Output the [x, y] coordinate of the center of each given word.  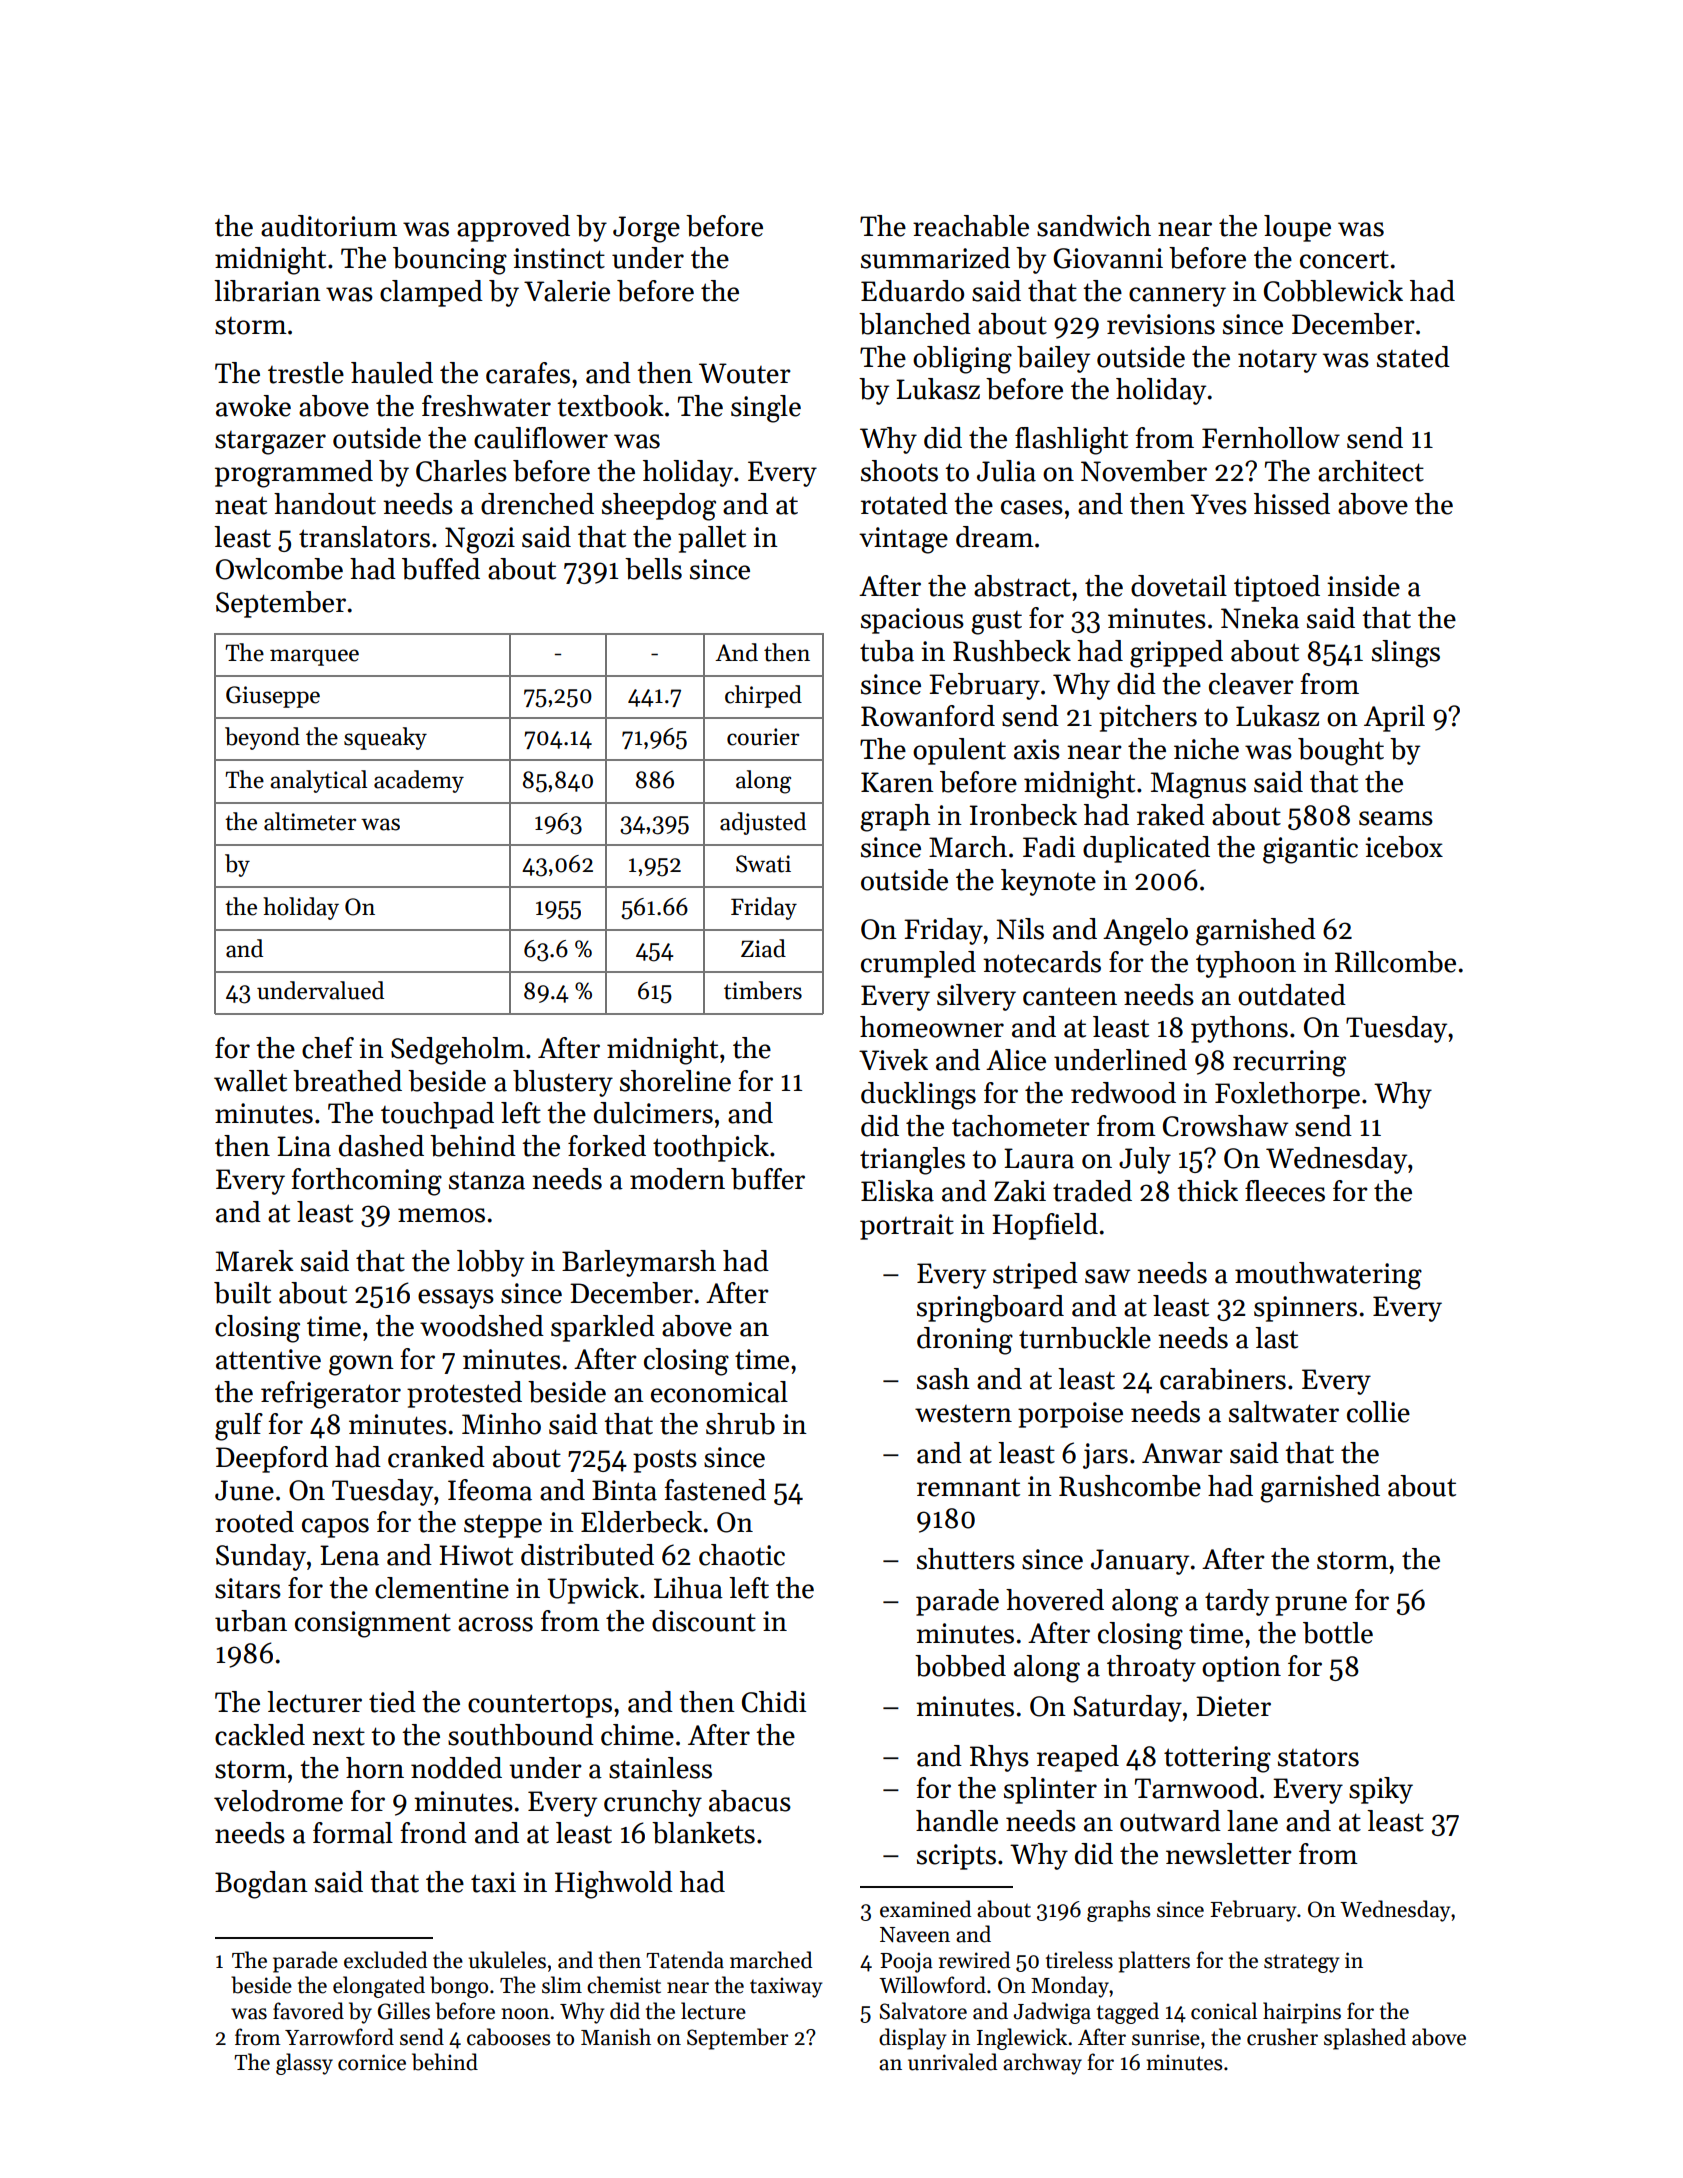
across [495, 1624]
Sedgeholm [458, 1051]
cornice [372, 2062]
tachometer [1021, 1126]
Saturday [1128, 1708]
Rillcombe [1395, 962]
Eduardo [912, 291]
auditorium [329, 226]
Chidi [774, 1702]
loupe [1297, 228]
